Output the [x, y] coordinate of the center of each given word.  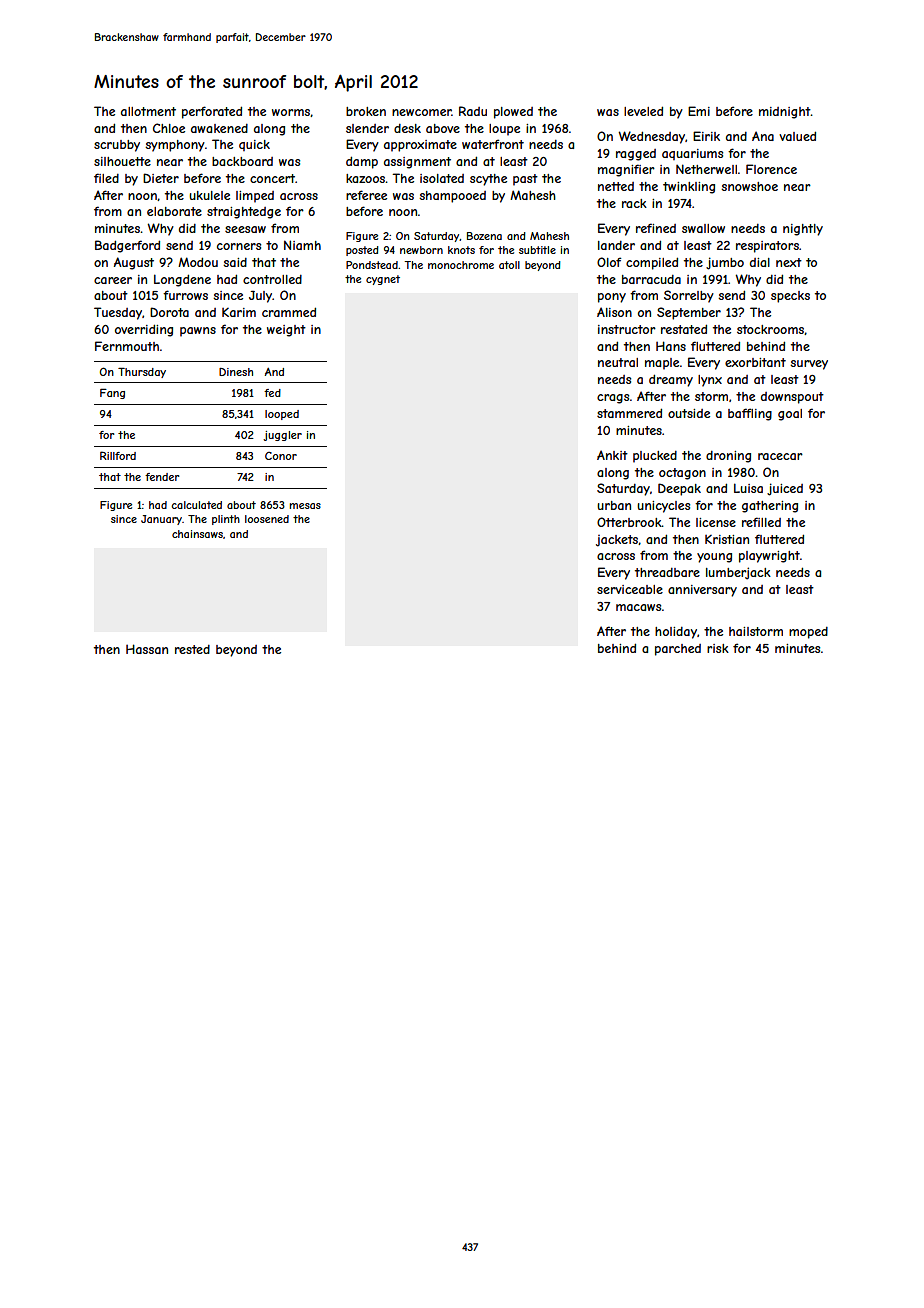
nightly [803, 230]
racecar [780, 456]
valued [797, 136]
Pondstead [372, 265]
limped [255, 197]
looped [282, 415]
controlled [272, 279]
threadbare [667, 572]
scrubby [117, 146]
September [689, 313]
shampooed [452, 197]
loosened [267, 519]
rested [192, 649]
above [443, 128]
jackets [617, 541]
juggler [282, 436]
